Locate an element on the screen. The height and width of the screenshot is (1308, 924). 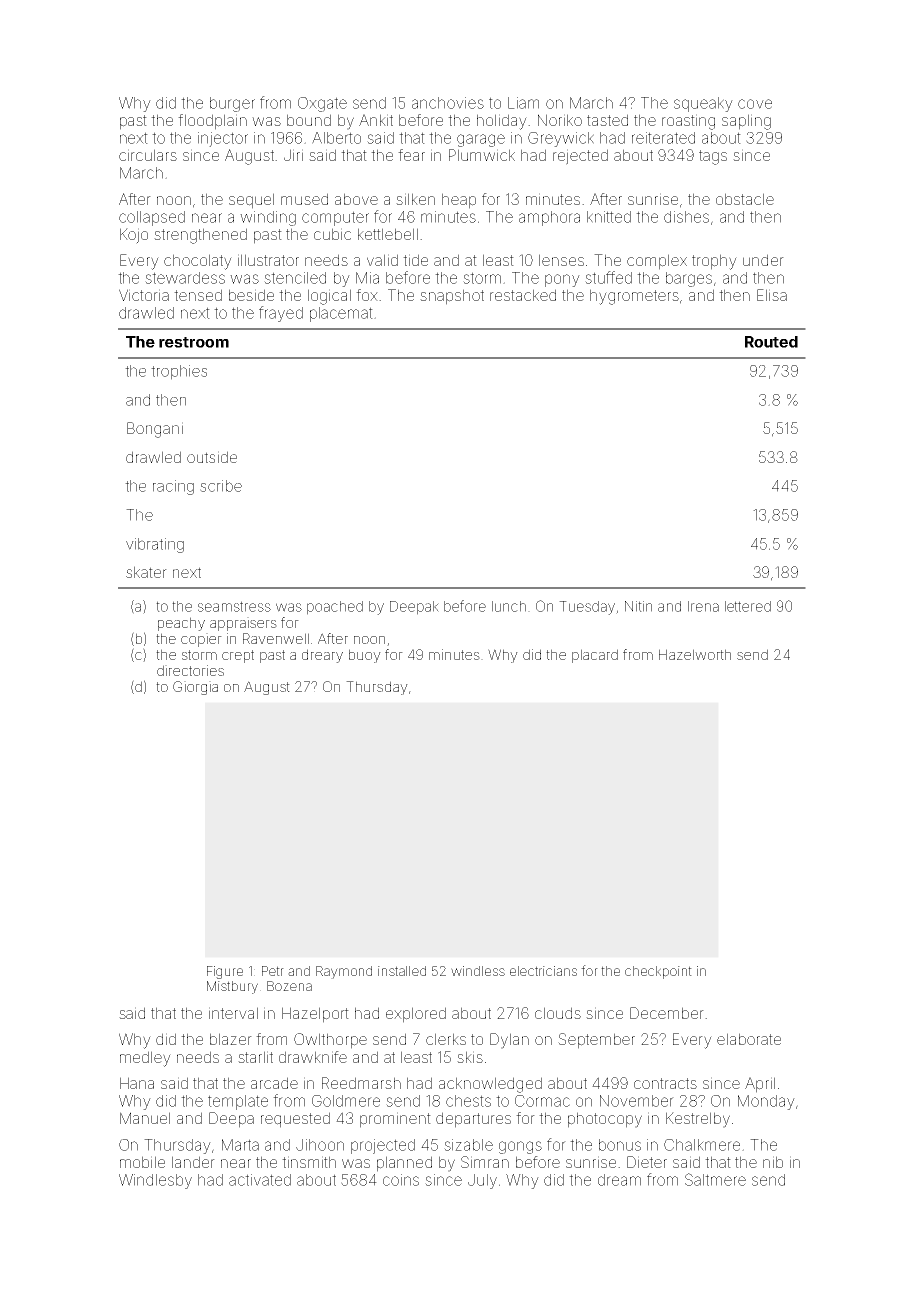
Tuesday is located at coordinates (587, 608).
